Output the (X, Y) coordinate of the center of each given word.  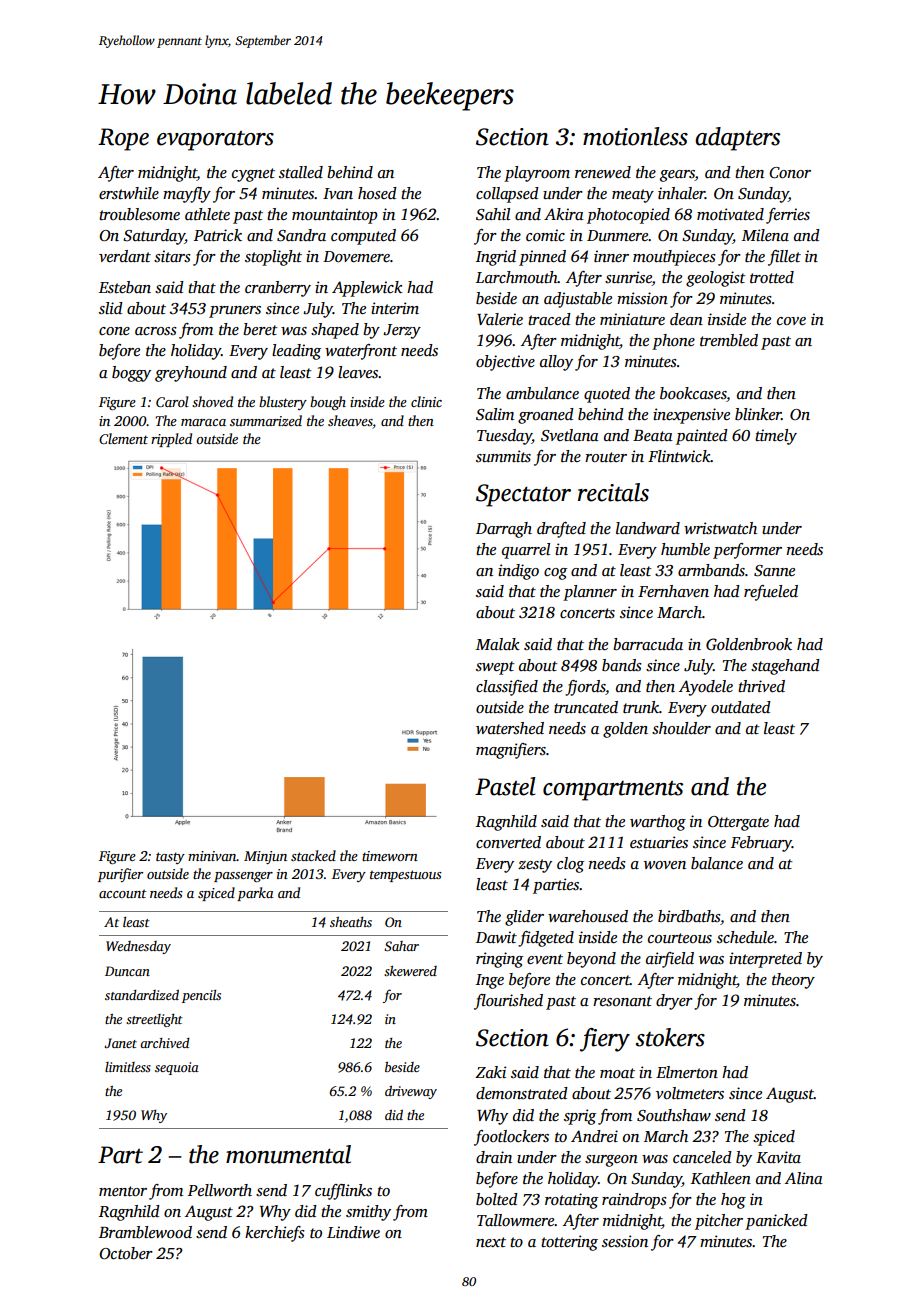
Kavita (778, 1157)
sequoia (177, 1068)
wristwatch (720, 528)
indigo (518, 572)
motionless (635, 136)
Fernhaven (673, 591)
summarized (266, 420)
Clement (123, 438)
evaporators (215, 141)
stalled (301, 172)
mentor (123, 1191)
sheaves (350, 420)
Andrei (594, 1136)
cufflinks (343, 1192)
